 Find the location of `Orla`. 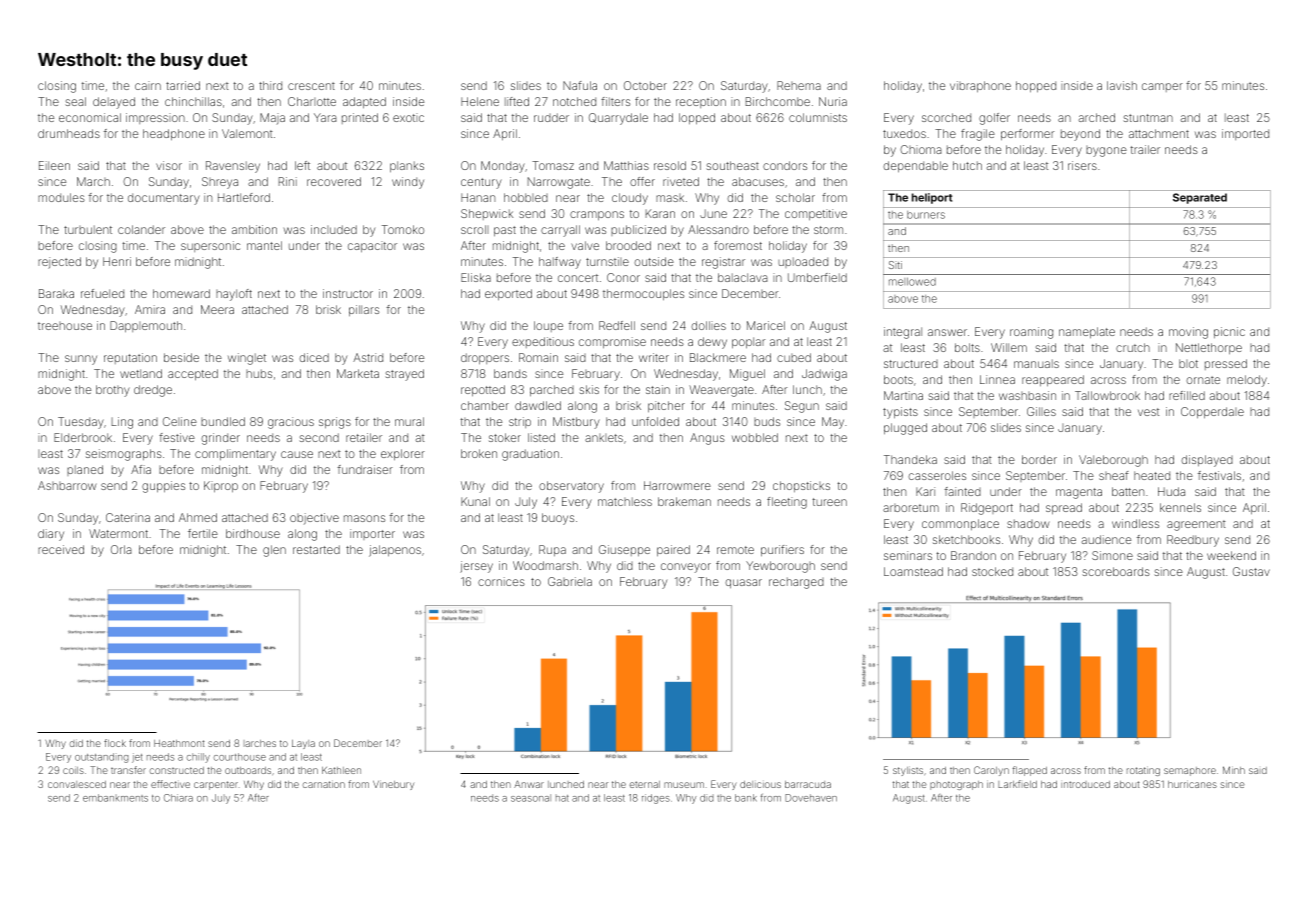

Orla is located at coordinates (121, 549).
